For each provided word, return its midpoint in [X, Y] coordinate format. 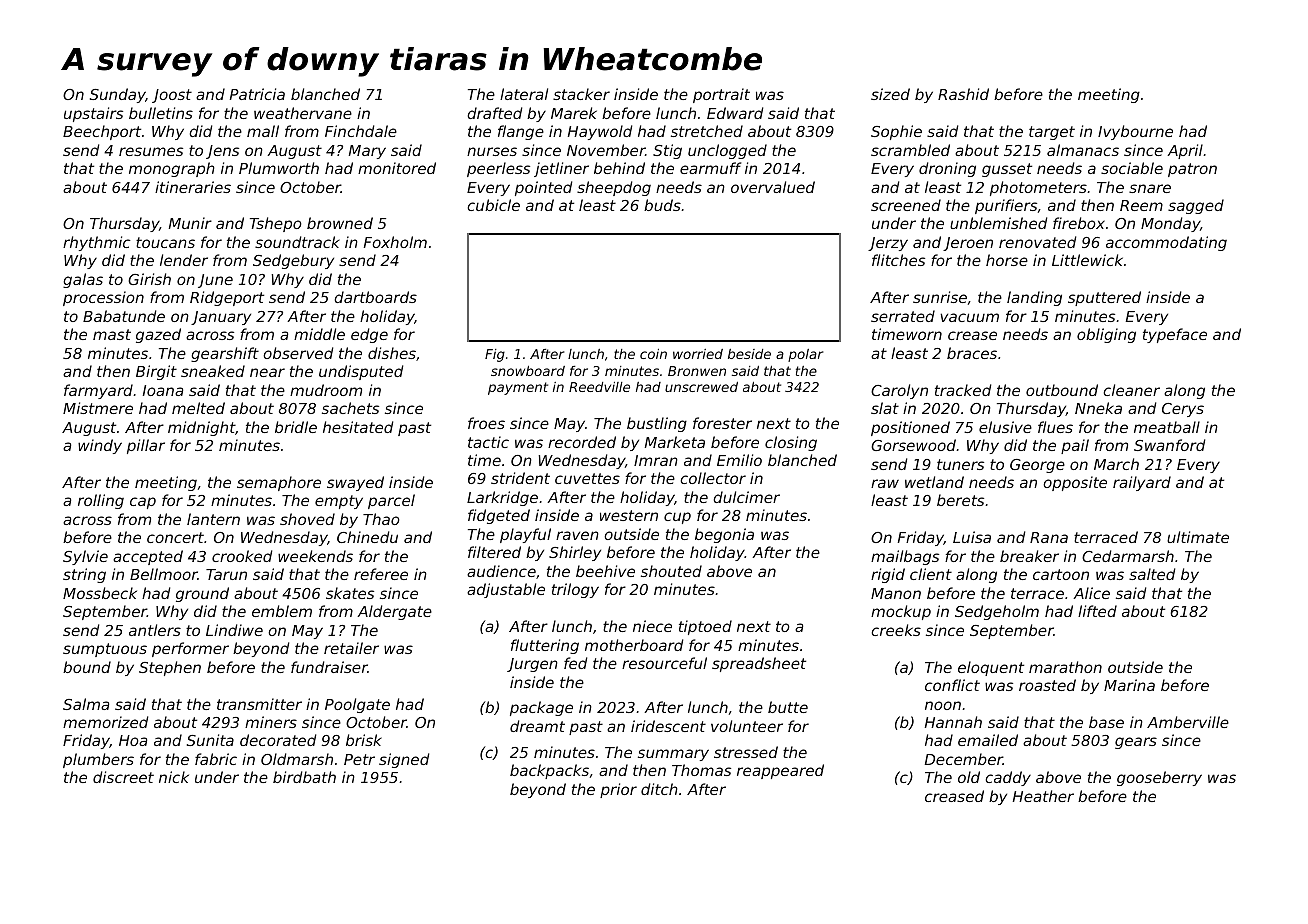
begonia [724, 535]
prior [618, 790]
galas [83, 280]
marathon [1065, 667]
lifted [1097, 611]
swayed [355, 483]
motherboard [634, 645]
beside [749, 354]
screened [906, 205]
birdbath [304, 777]
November [606, 150]
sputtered [1104, 298]
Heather [1043, 796]
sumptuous [105, 650]
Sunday [118, 95]
